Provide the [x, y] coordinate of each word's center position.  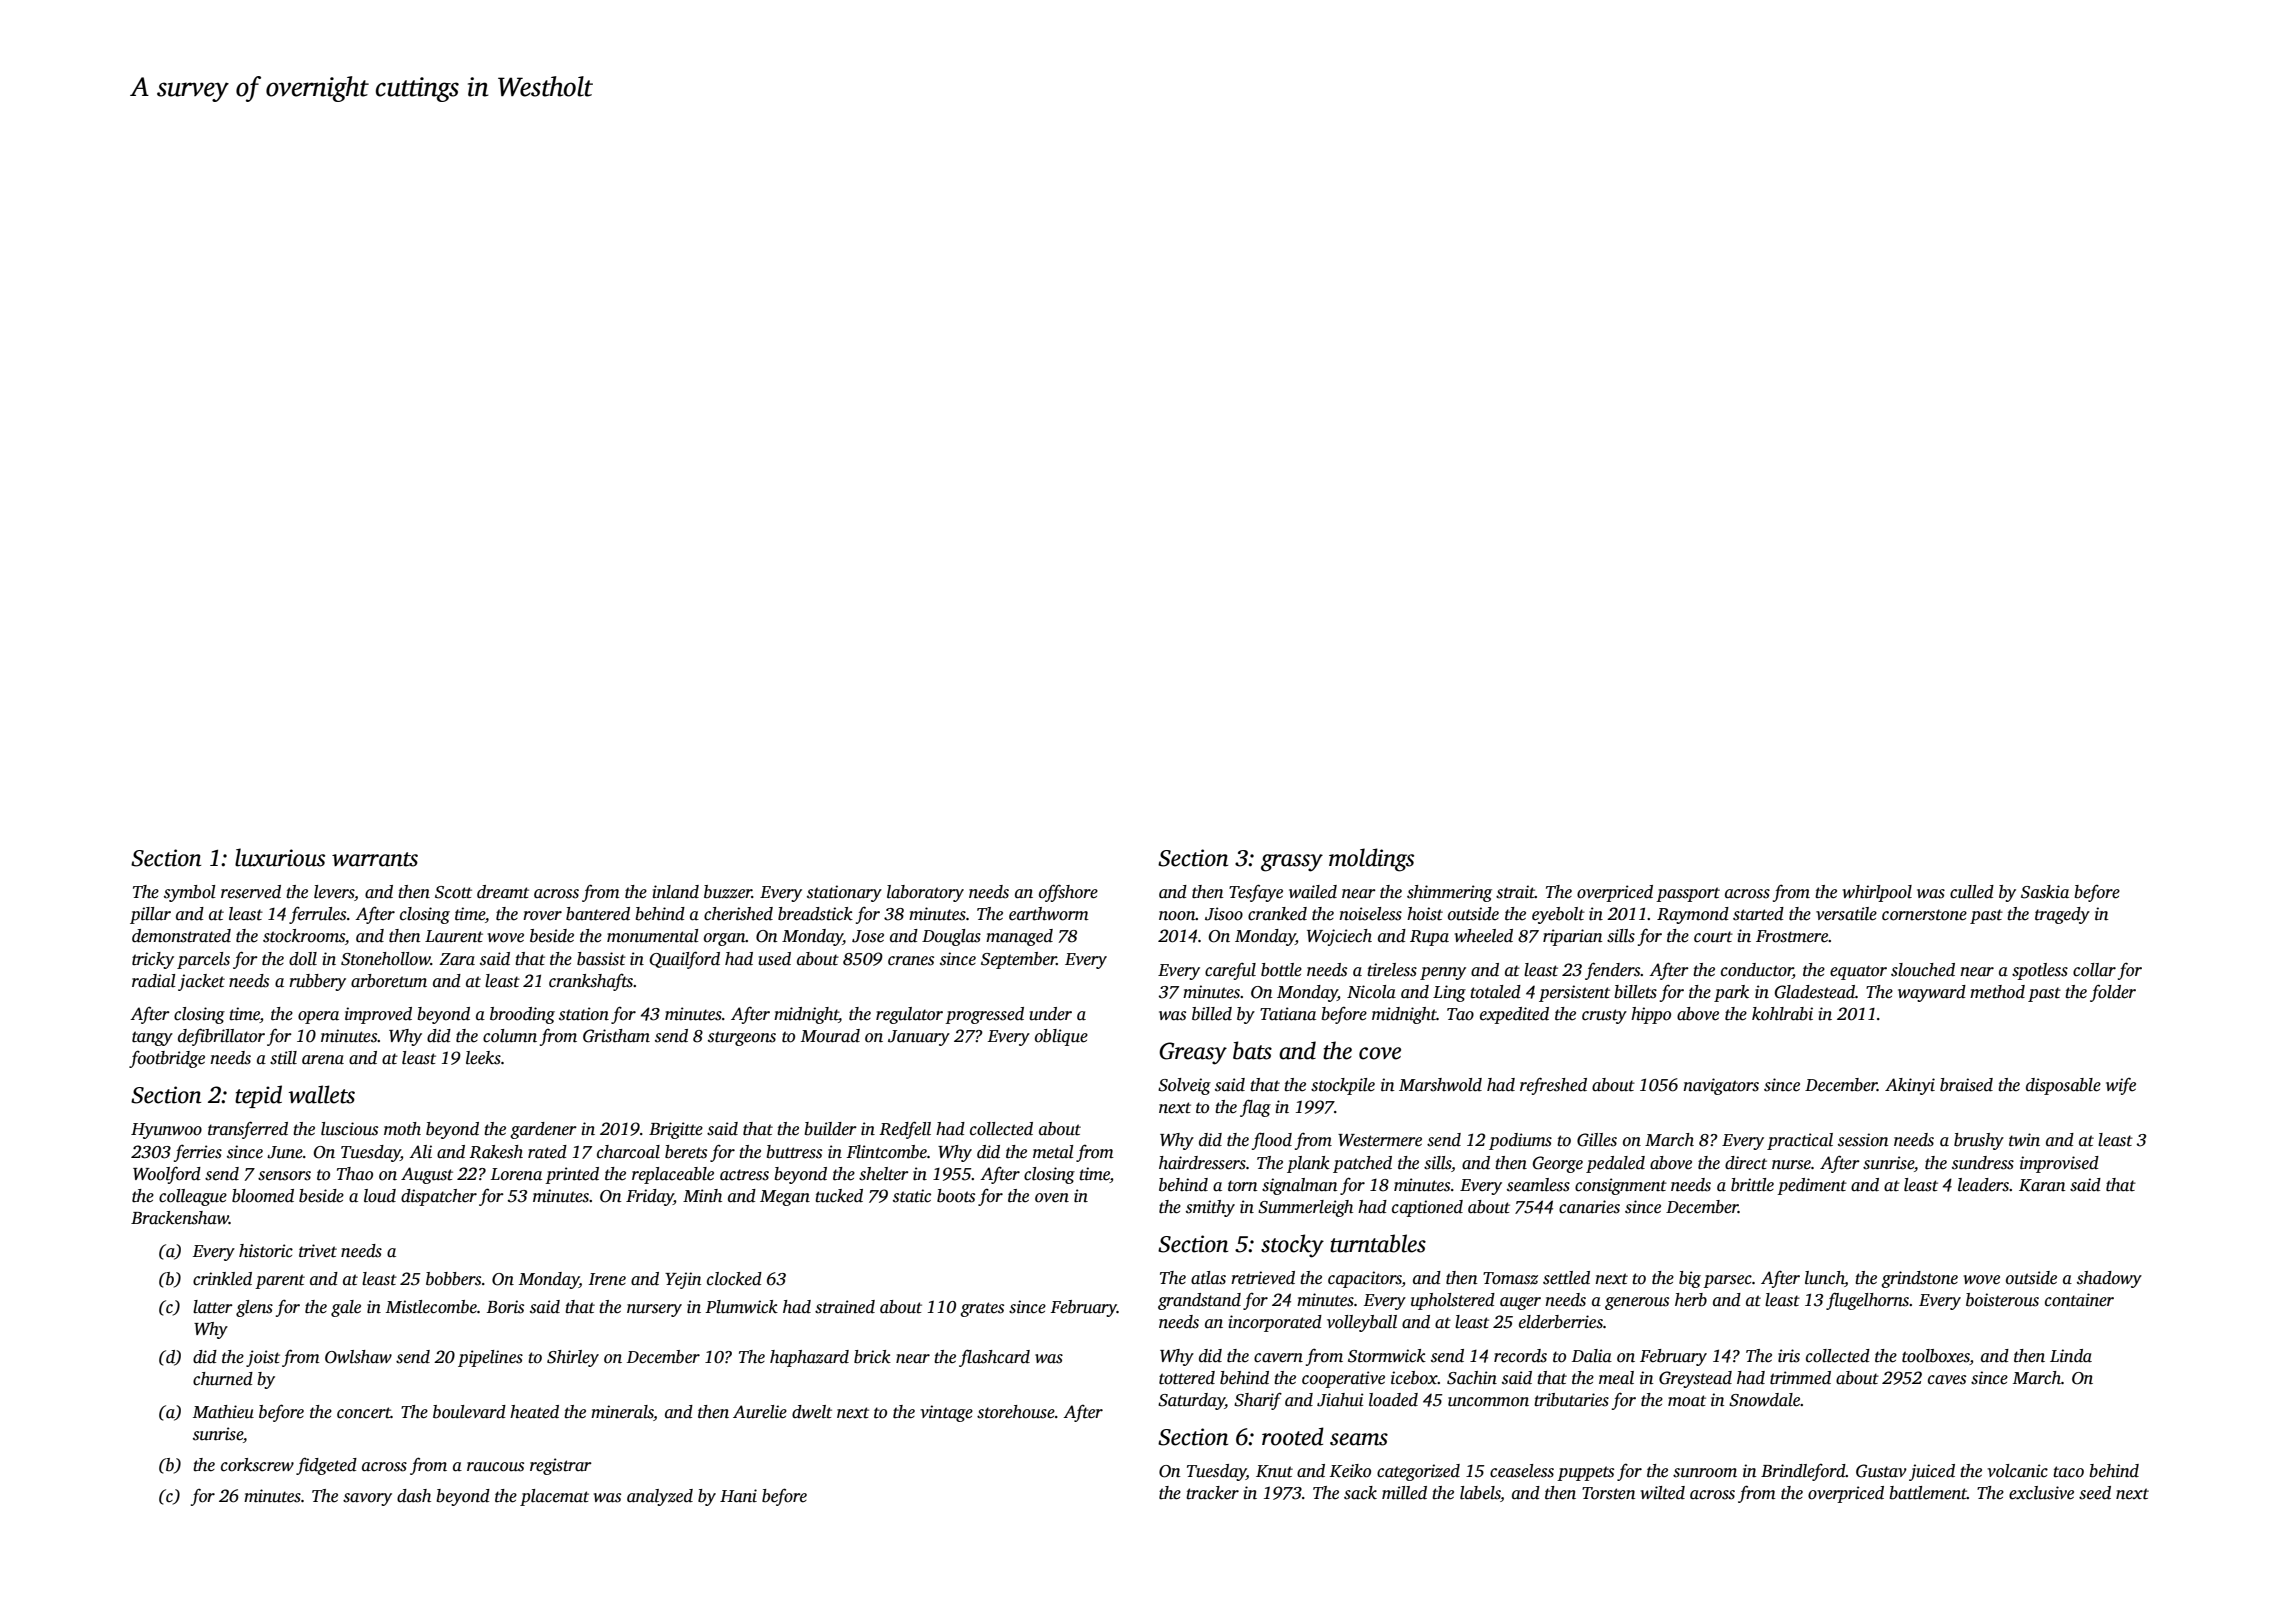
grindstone [1919, 1279]
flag [1255, 1108]
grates [982, 1309]
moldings [1371, 860]
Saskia [2045, 892]
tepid [258, 1096]
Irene [607, 1279]
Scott [453, 892]
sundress [1983, 1163]
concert [364, 1413]
